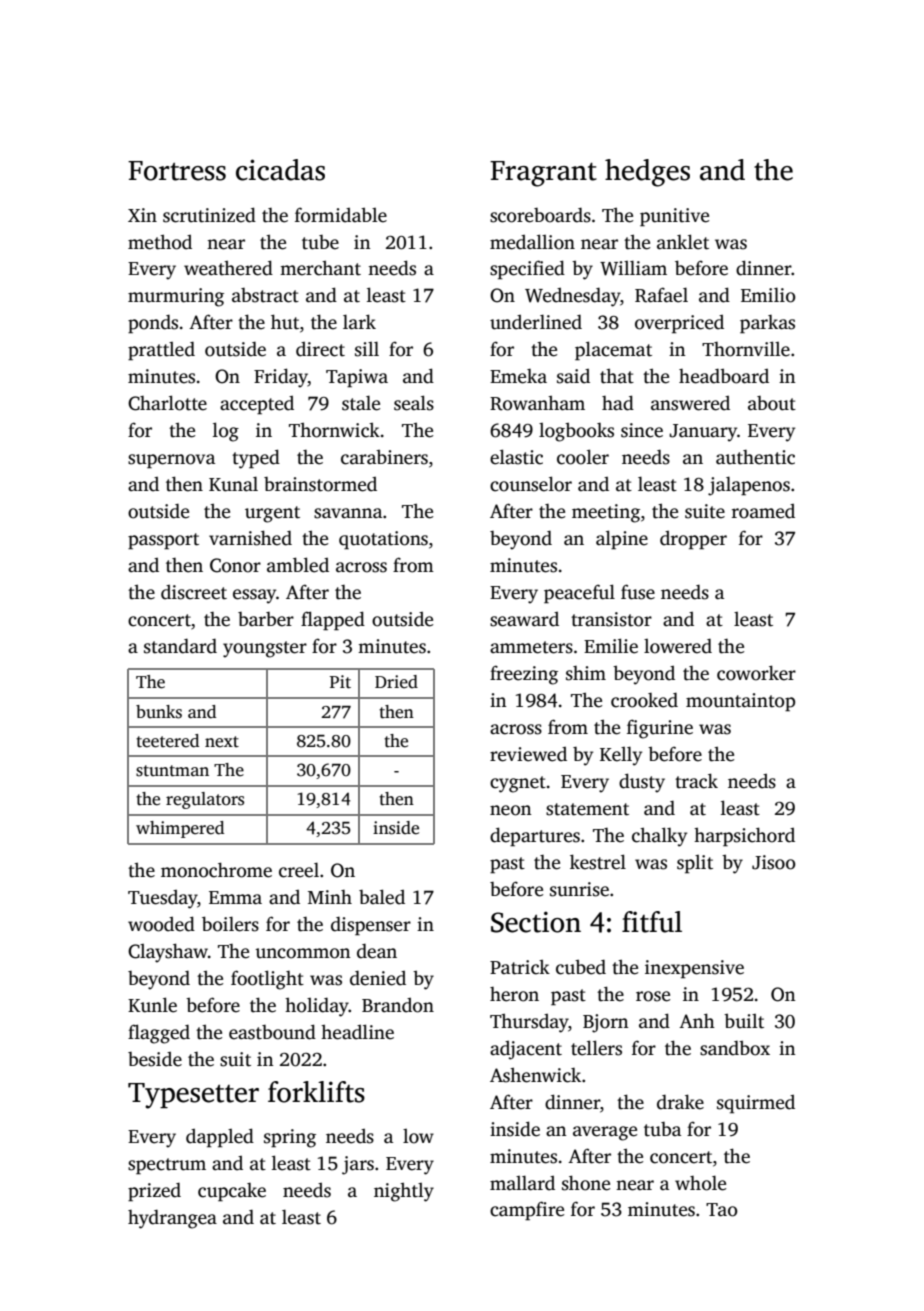 The image size is (924, 1311). What do you see at coordinates (527, 1211) in the screenshot?
I see `campfire` at bounding box center [527, 1211].
